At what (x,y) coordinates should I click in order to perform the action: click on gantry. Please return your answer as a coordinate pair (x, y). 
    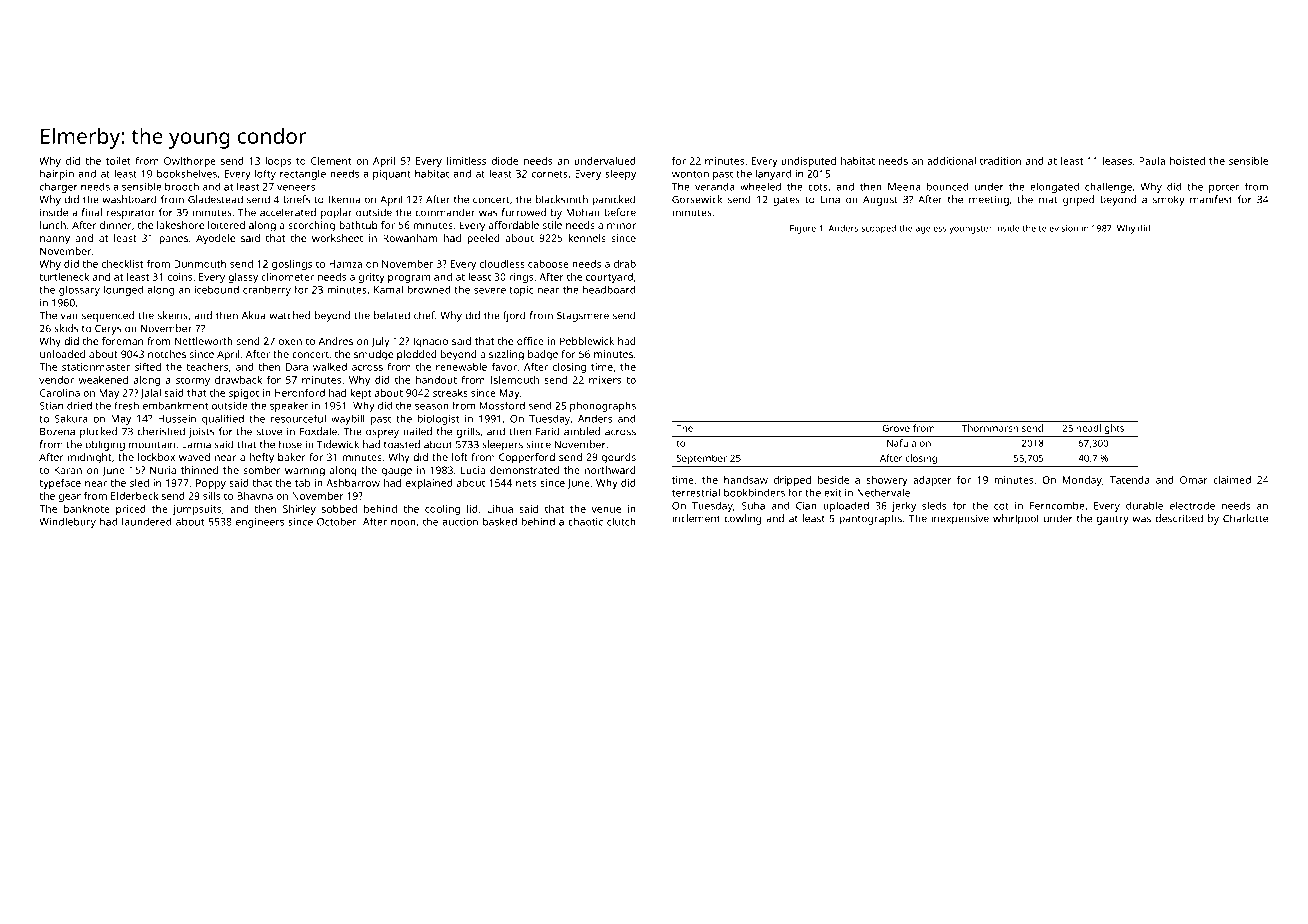
    Looking at the image, I should click on (1113, 520).
